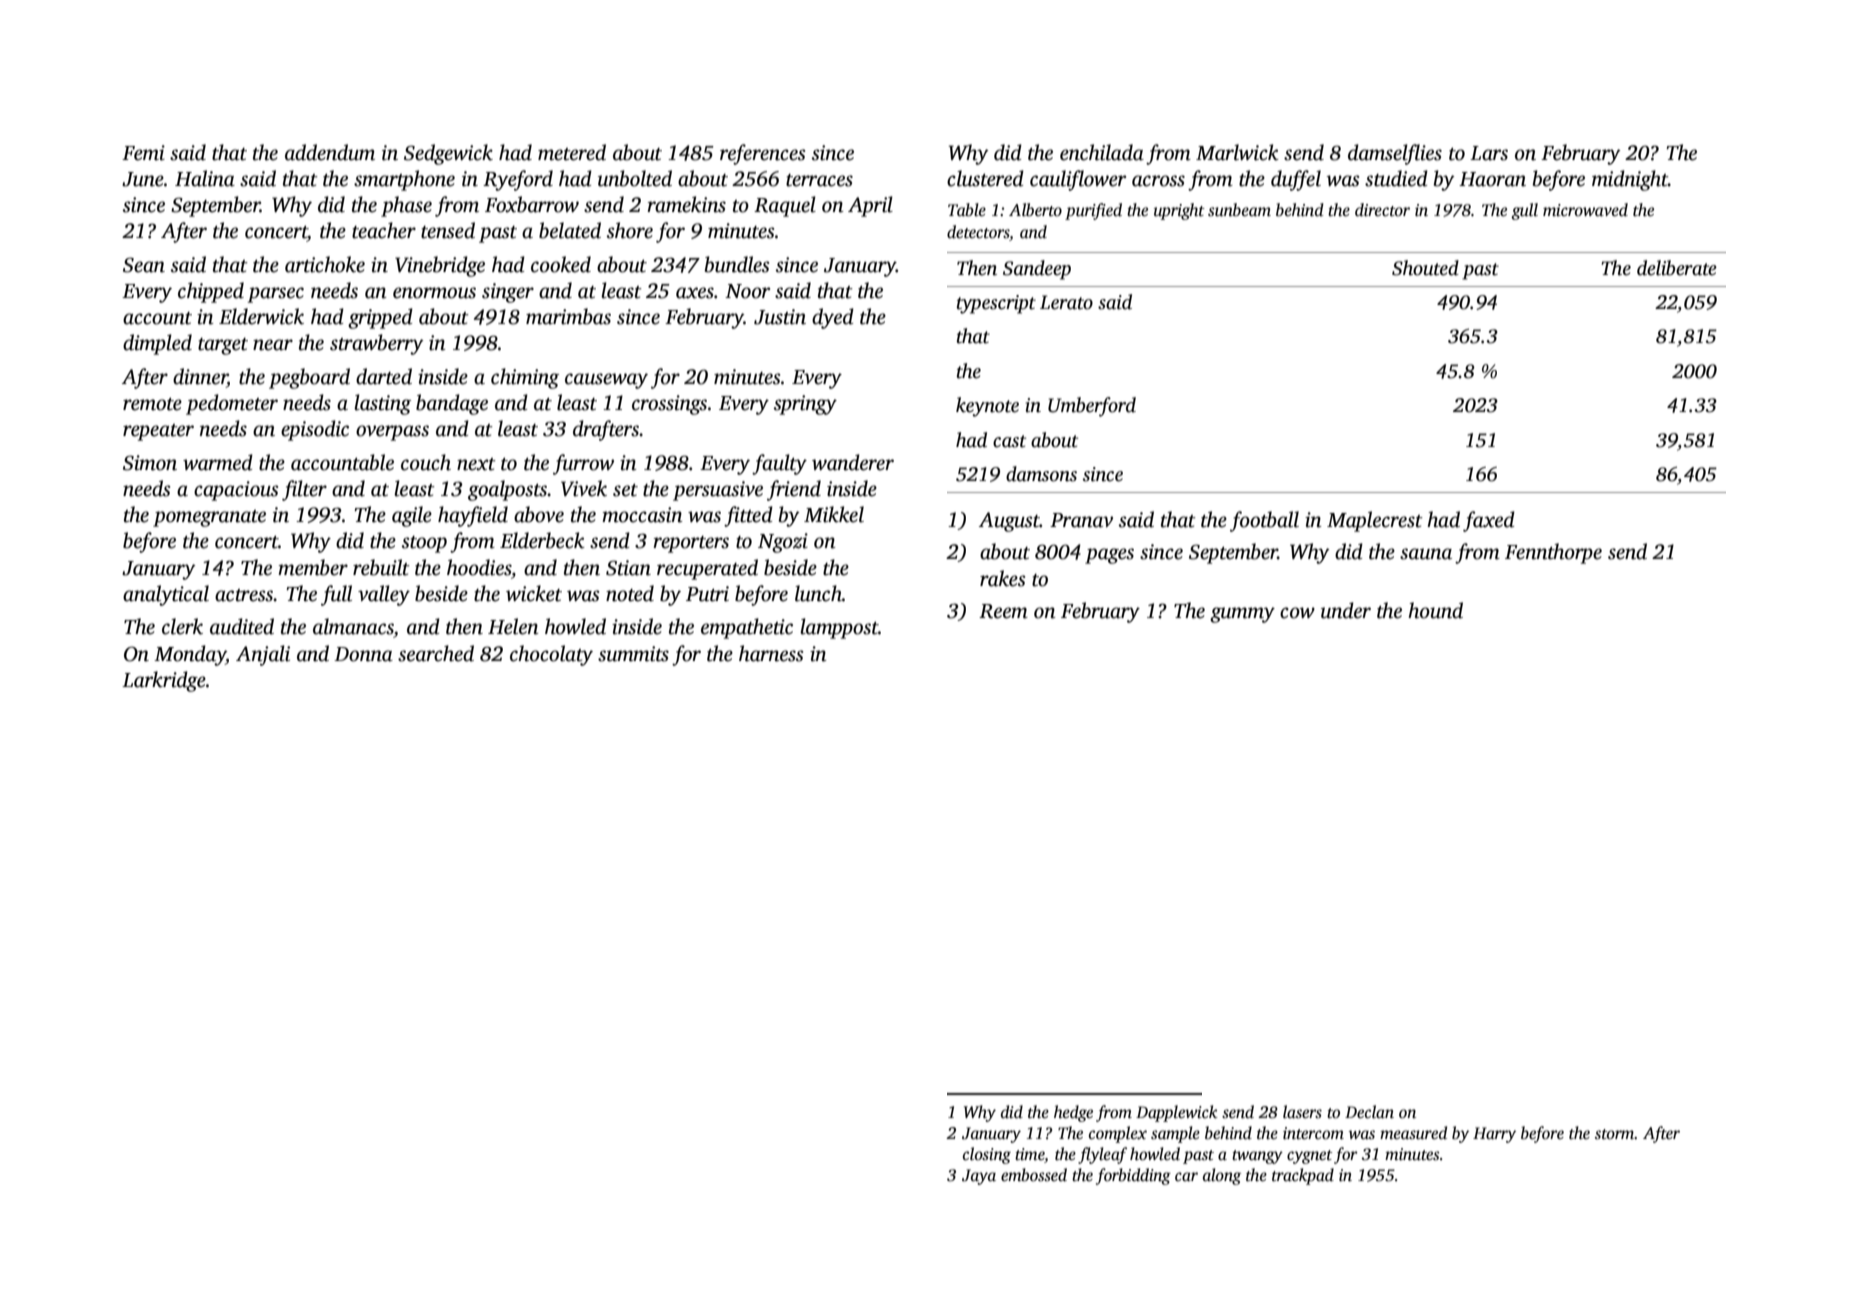 This screenshot has width=1849, height=1307. I want to click on Halina, so click(205, 178).
